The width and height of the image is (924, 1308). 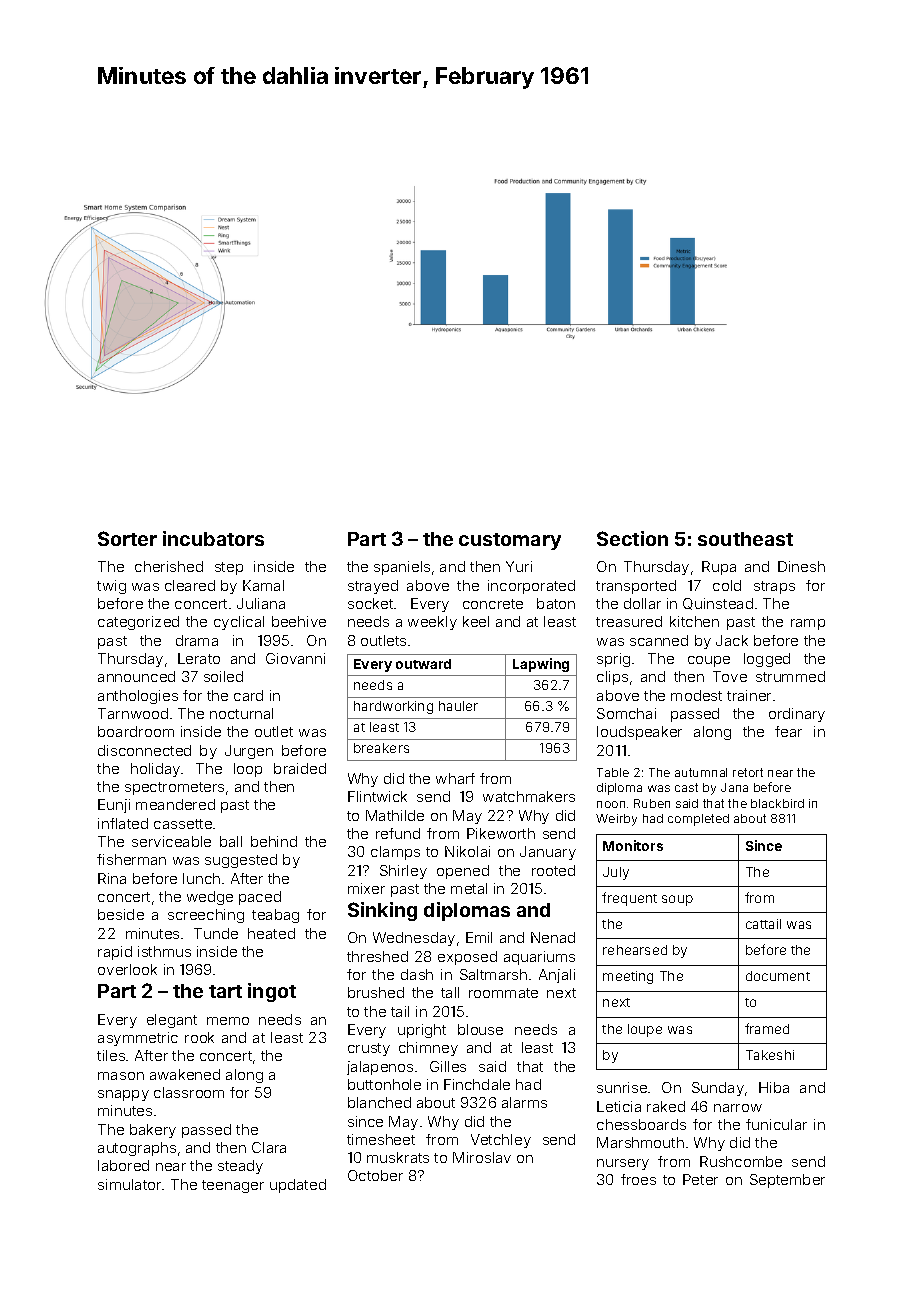 I want to click on memo, so click(x=228, y=1021).
